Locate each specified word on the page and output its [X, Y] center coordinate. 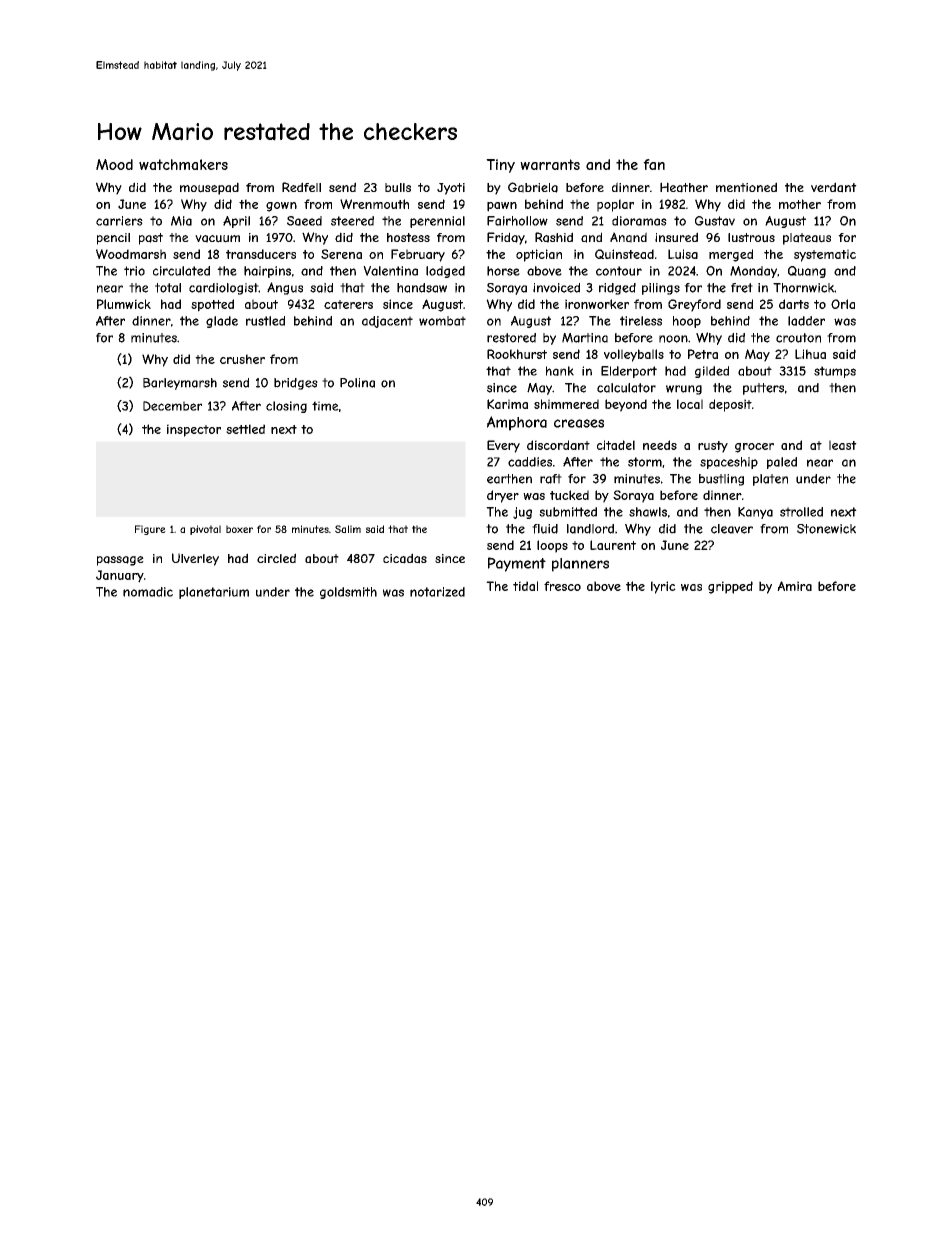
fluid [545, 529]
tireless [641, 321]
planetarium [214, 593]
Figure [150, 530]
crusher [242, 359]
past [151, 239]
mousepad [209, 188]
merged [731, 255]
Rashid [554, 237]
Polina [357, 383]
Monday [753, 272]
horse [503, 271]
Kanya [755, 513]
